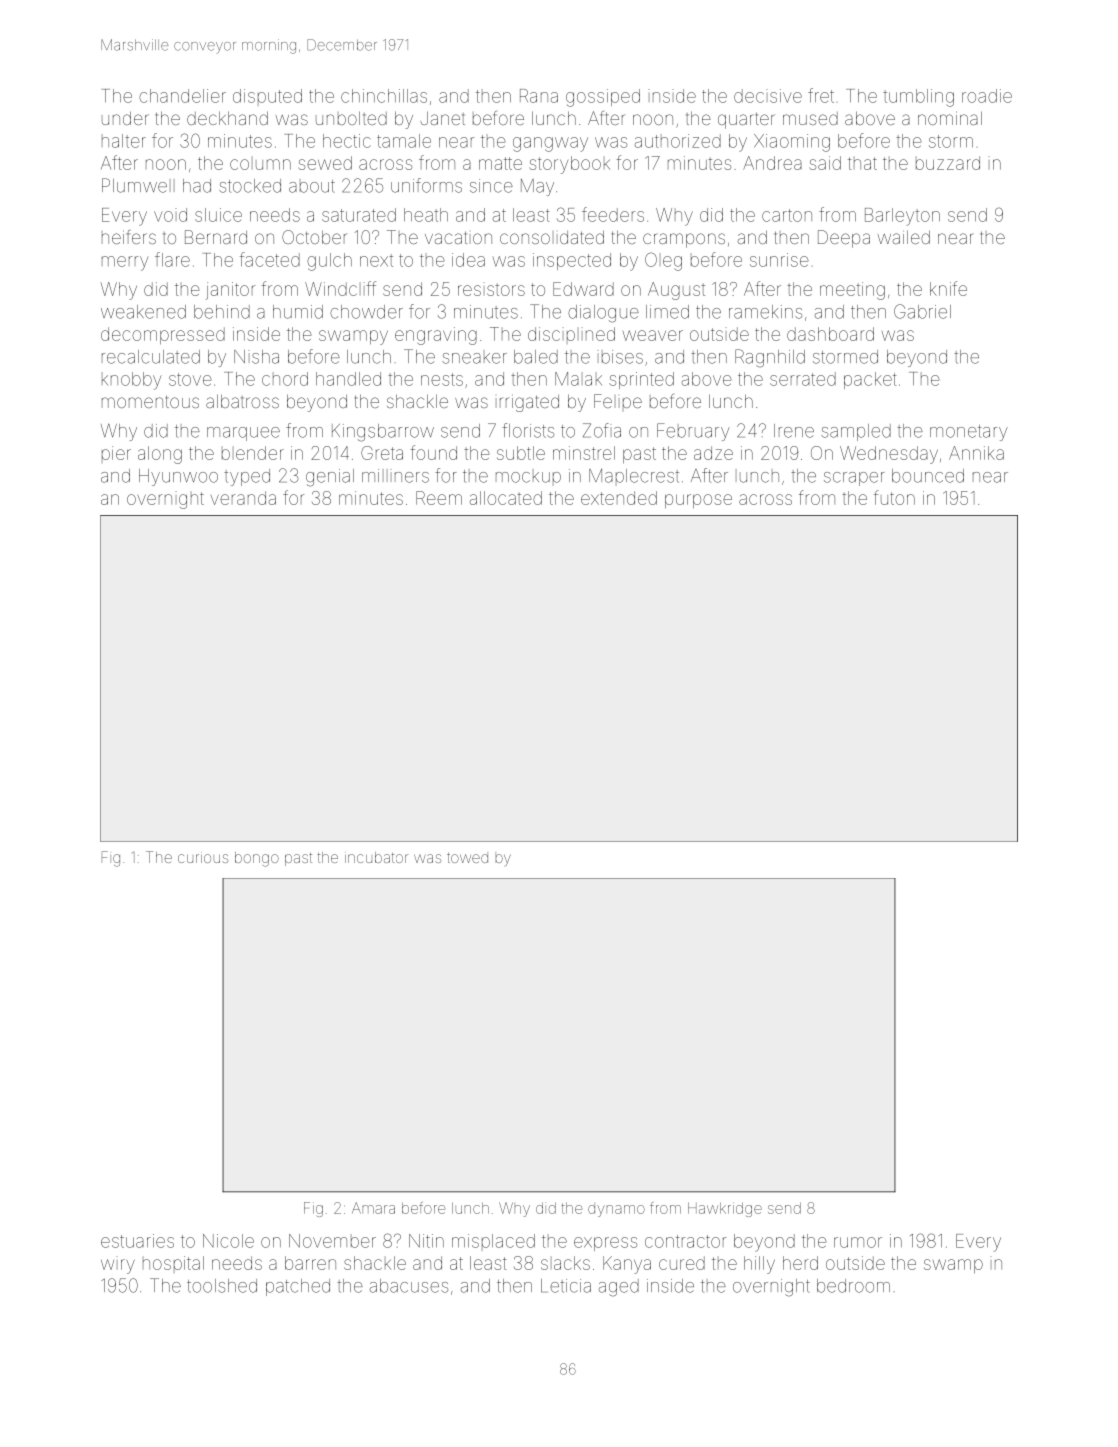 The width and height of the screenshot is (1118, 1447). I want to click on rumor, so click(858, 1242).
